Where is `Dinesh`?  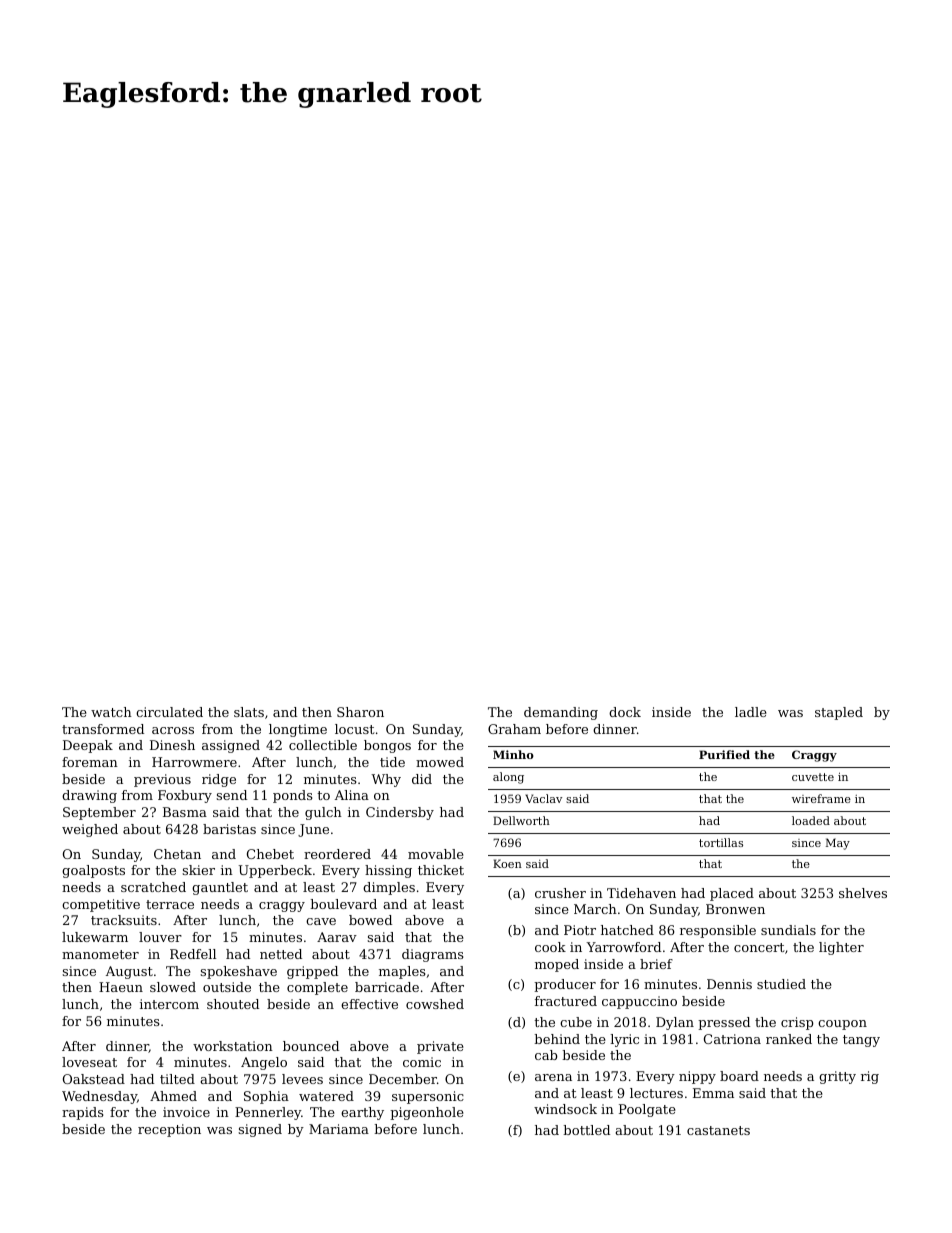 Dinesh is located at coordinates (172, 745).
